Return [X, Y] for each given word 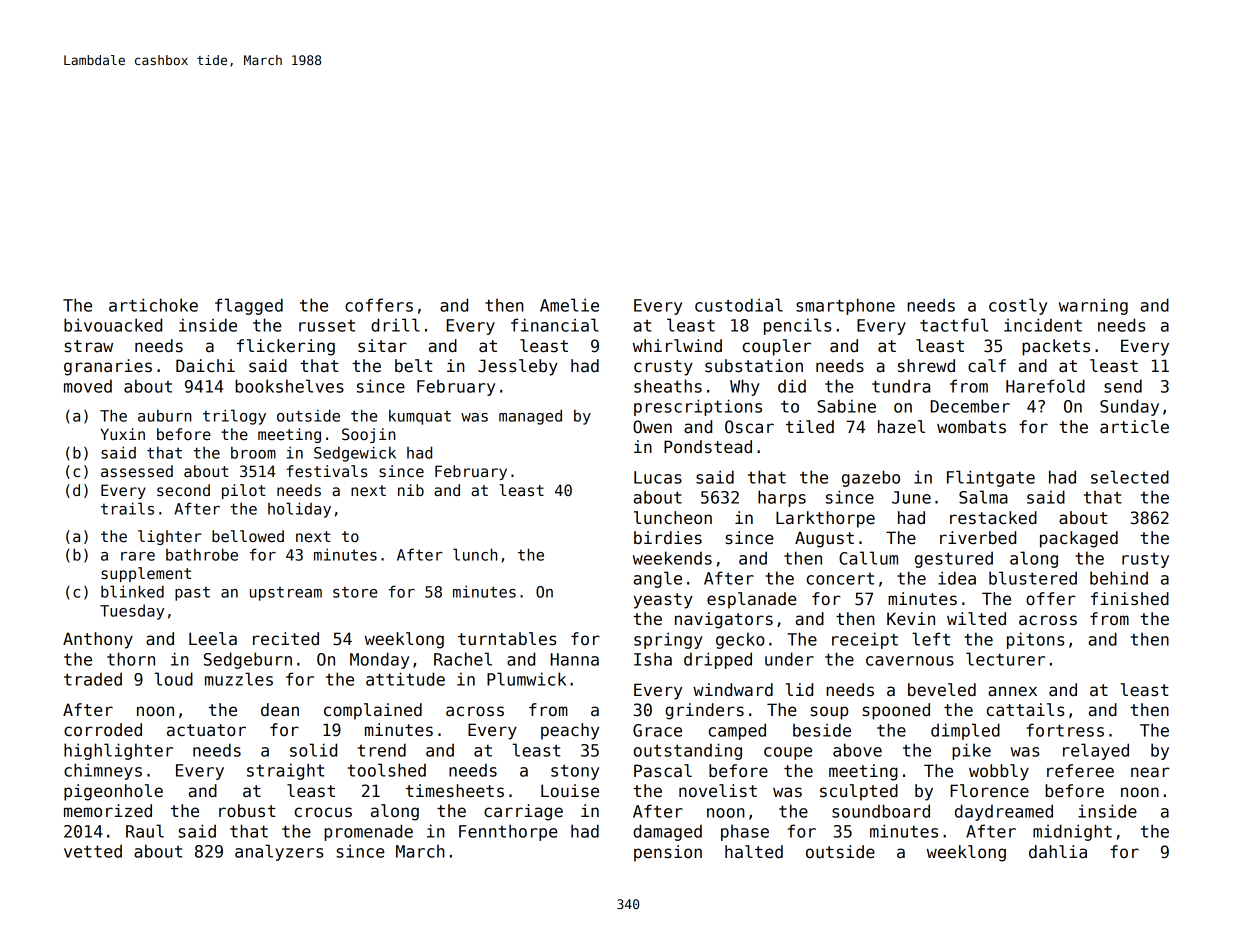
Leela [213, 639]
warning [1093, 306]
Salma [983, 497]
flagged [249, 306]
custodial [739, 305]
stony [575, 772]
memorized [108, 811]
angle [658, 579]
